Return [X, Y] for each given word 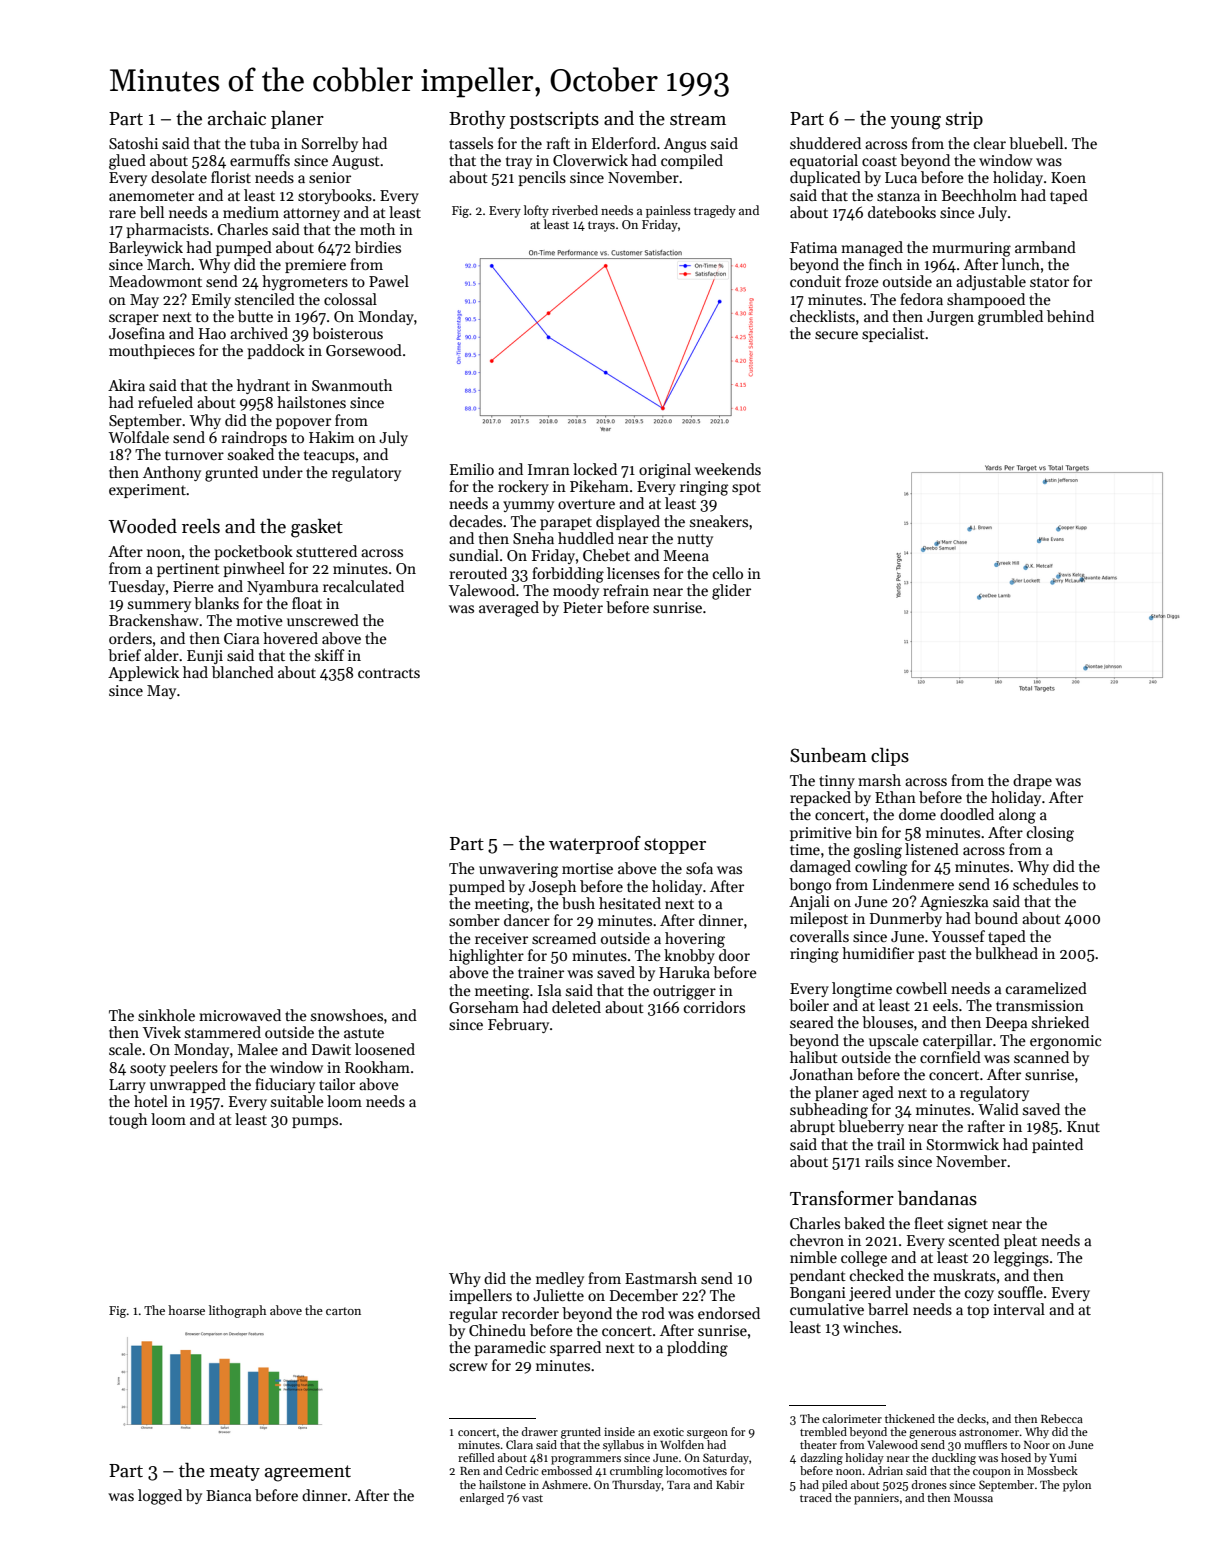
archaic [237, 118]
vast [532, 1498]
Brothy [477, 120]
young [915, 123]
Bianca [228, 1495]
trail [891, 1144]
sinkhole [166, 1015]
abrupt [812, 1127]
